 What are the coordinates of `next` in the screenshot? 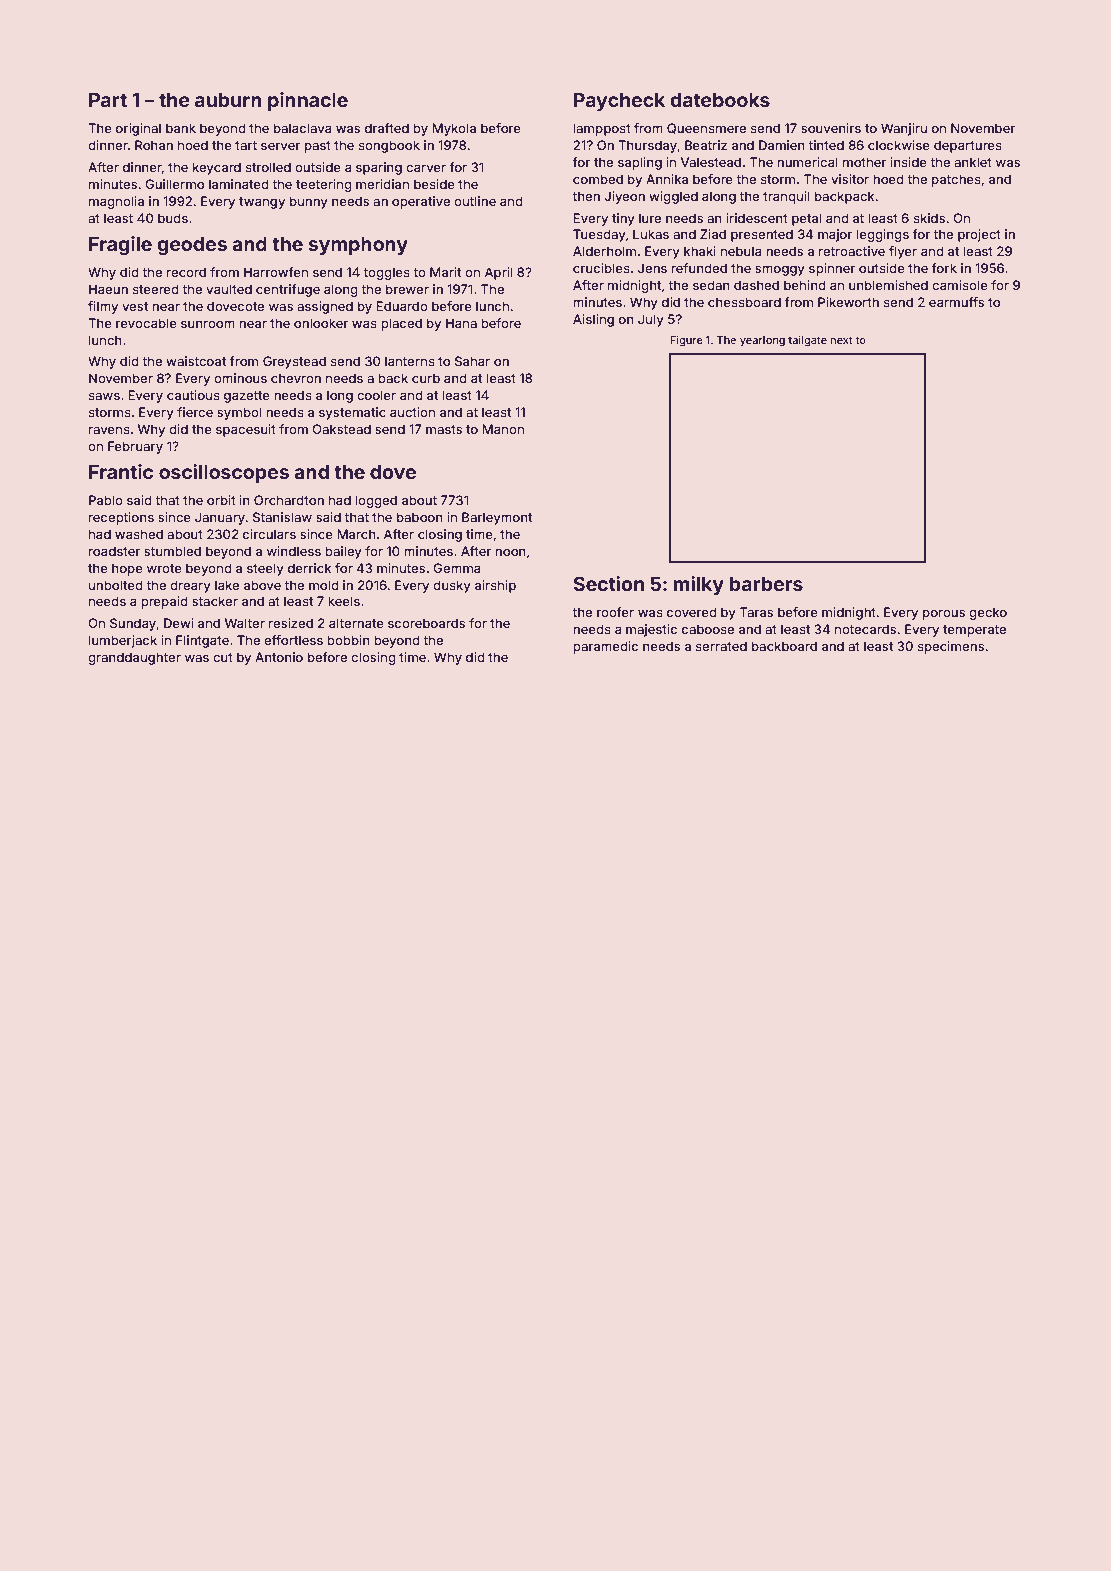 It's located at (842, 340).
